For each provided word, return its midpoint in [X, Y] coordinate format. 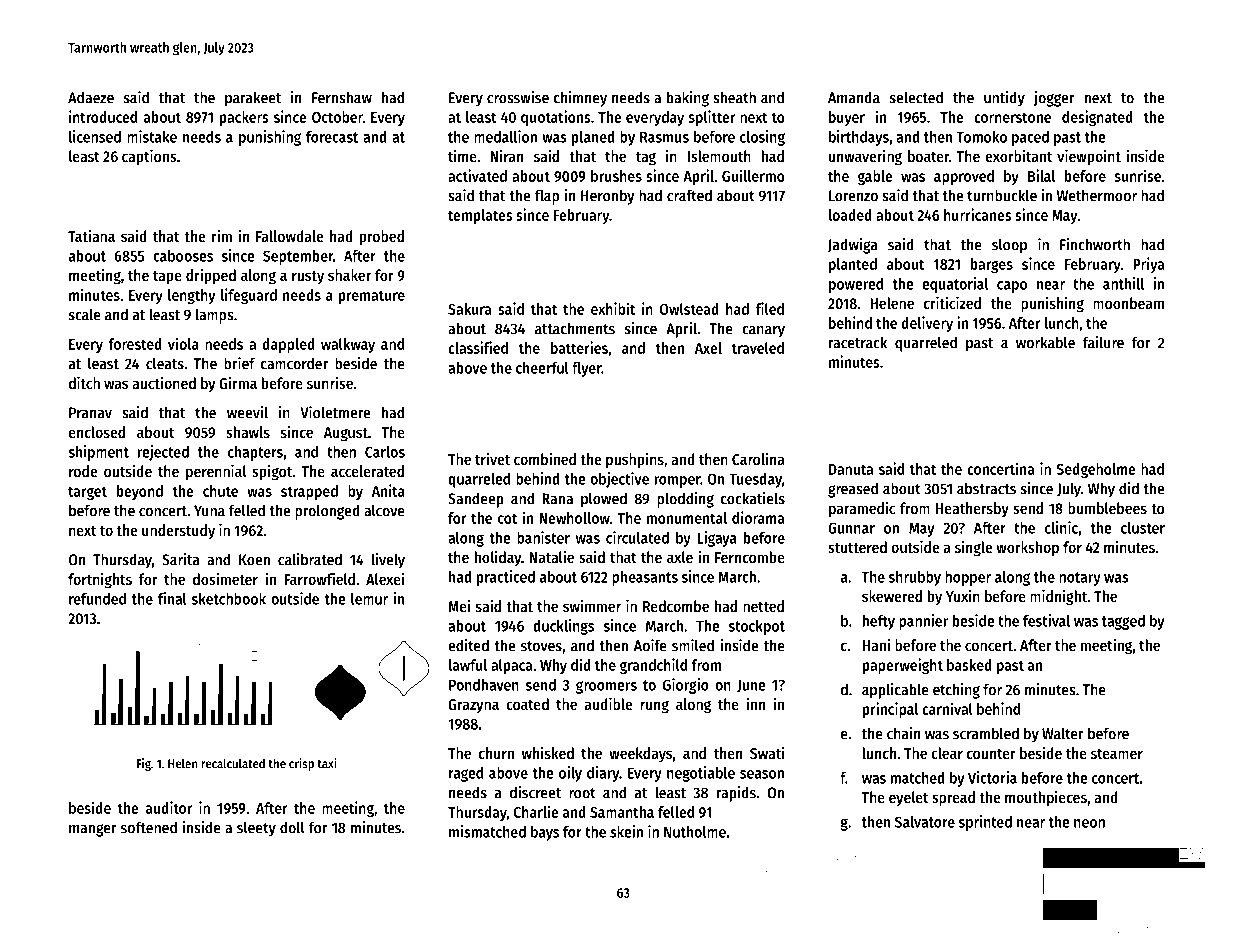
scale [84, 314]
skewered [892, 596]
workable [1045, 342]
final [172, 598]
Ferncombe [750, 557]
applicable [895, 691]
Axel [708, 348]
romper [677, 482]
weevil [247, 412]
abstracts [986, 488]
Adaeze [91, 97]
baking [688, 99]
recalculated [233, 763]
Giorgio [686, 686]
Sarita [181, 559]
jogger [1053, 99]
